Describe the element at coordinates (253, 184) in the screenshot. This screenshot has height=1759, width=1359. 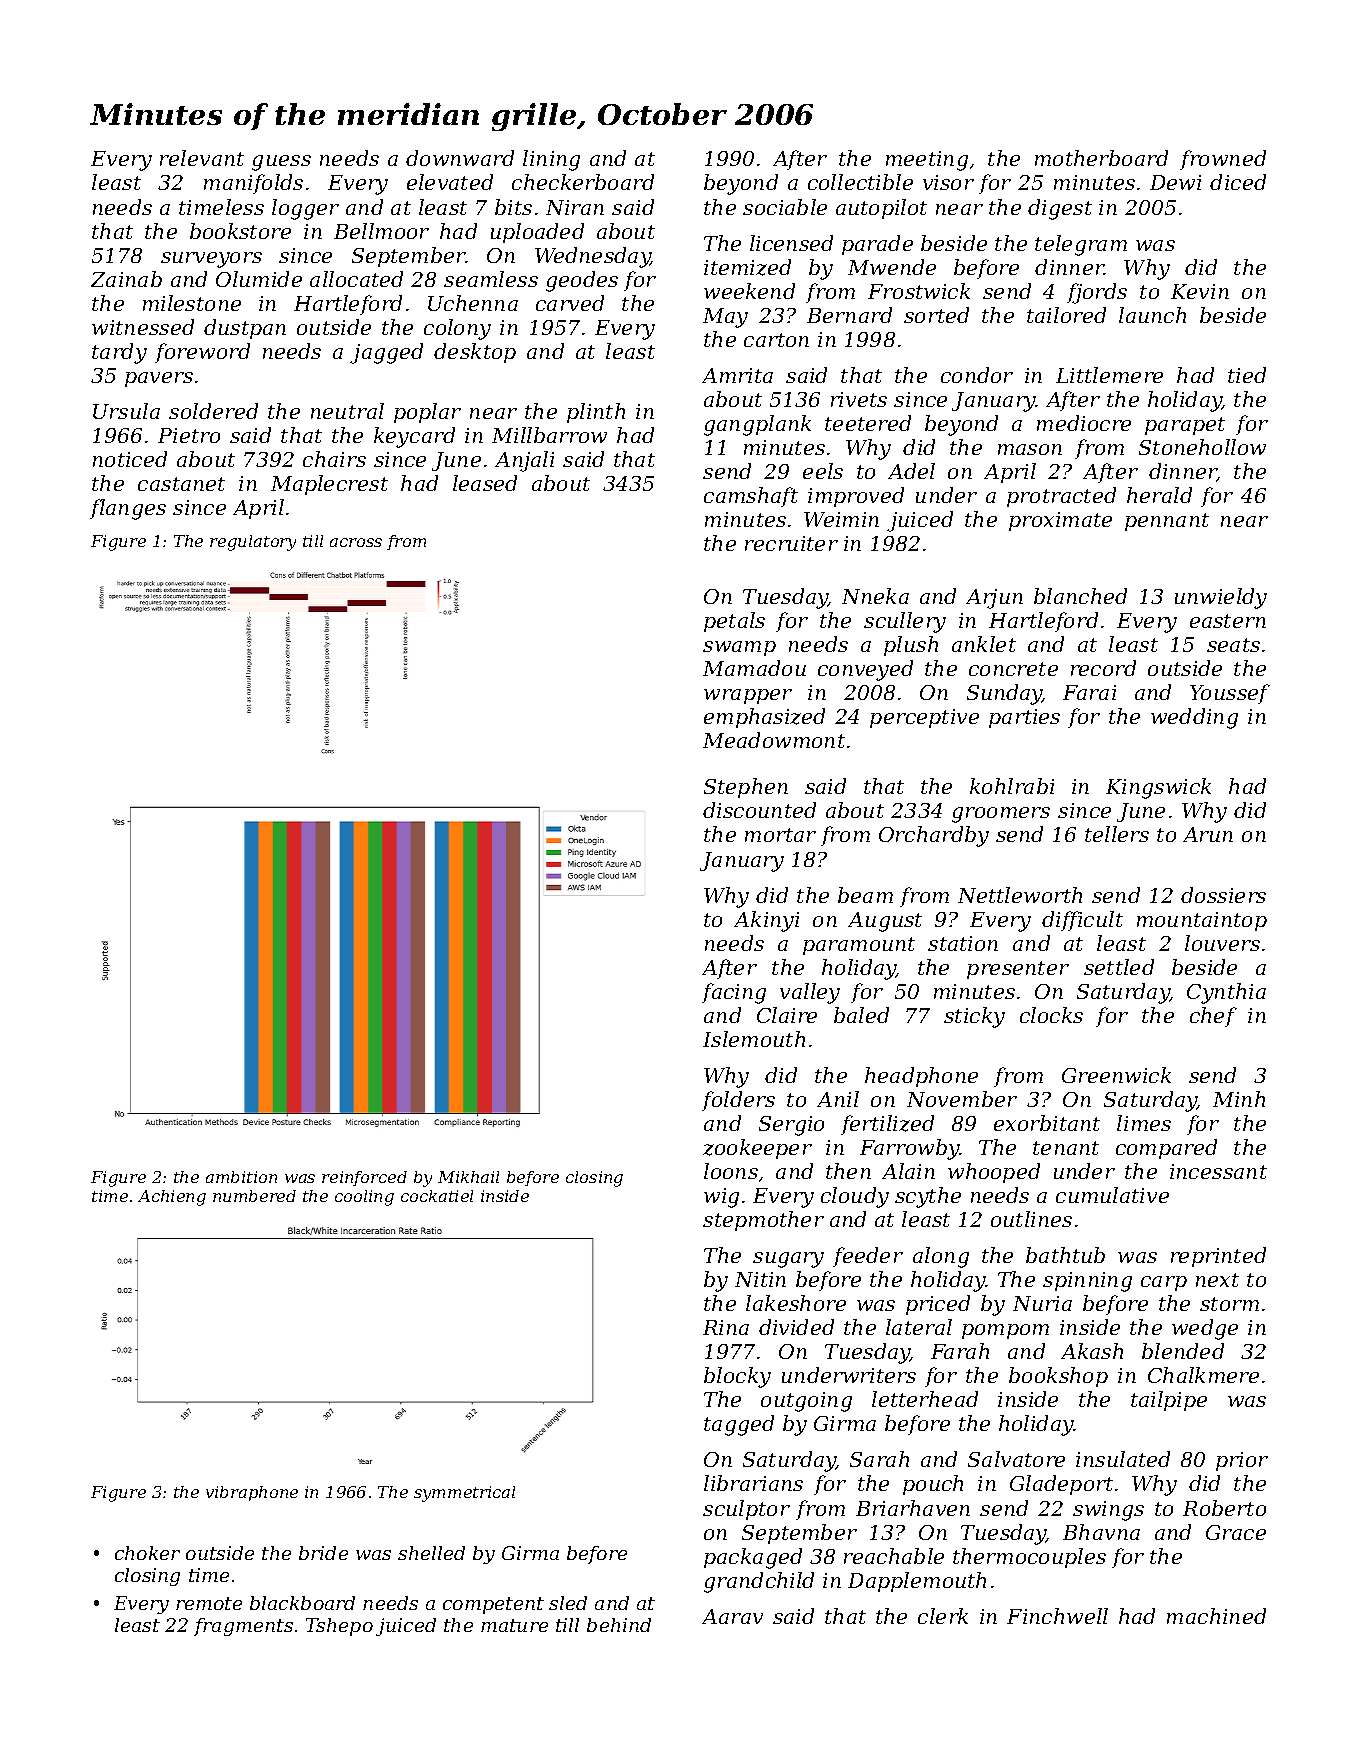
I see `manifolds` at that location.
